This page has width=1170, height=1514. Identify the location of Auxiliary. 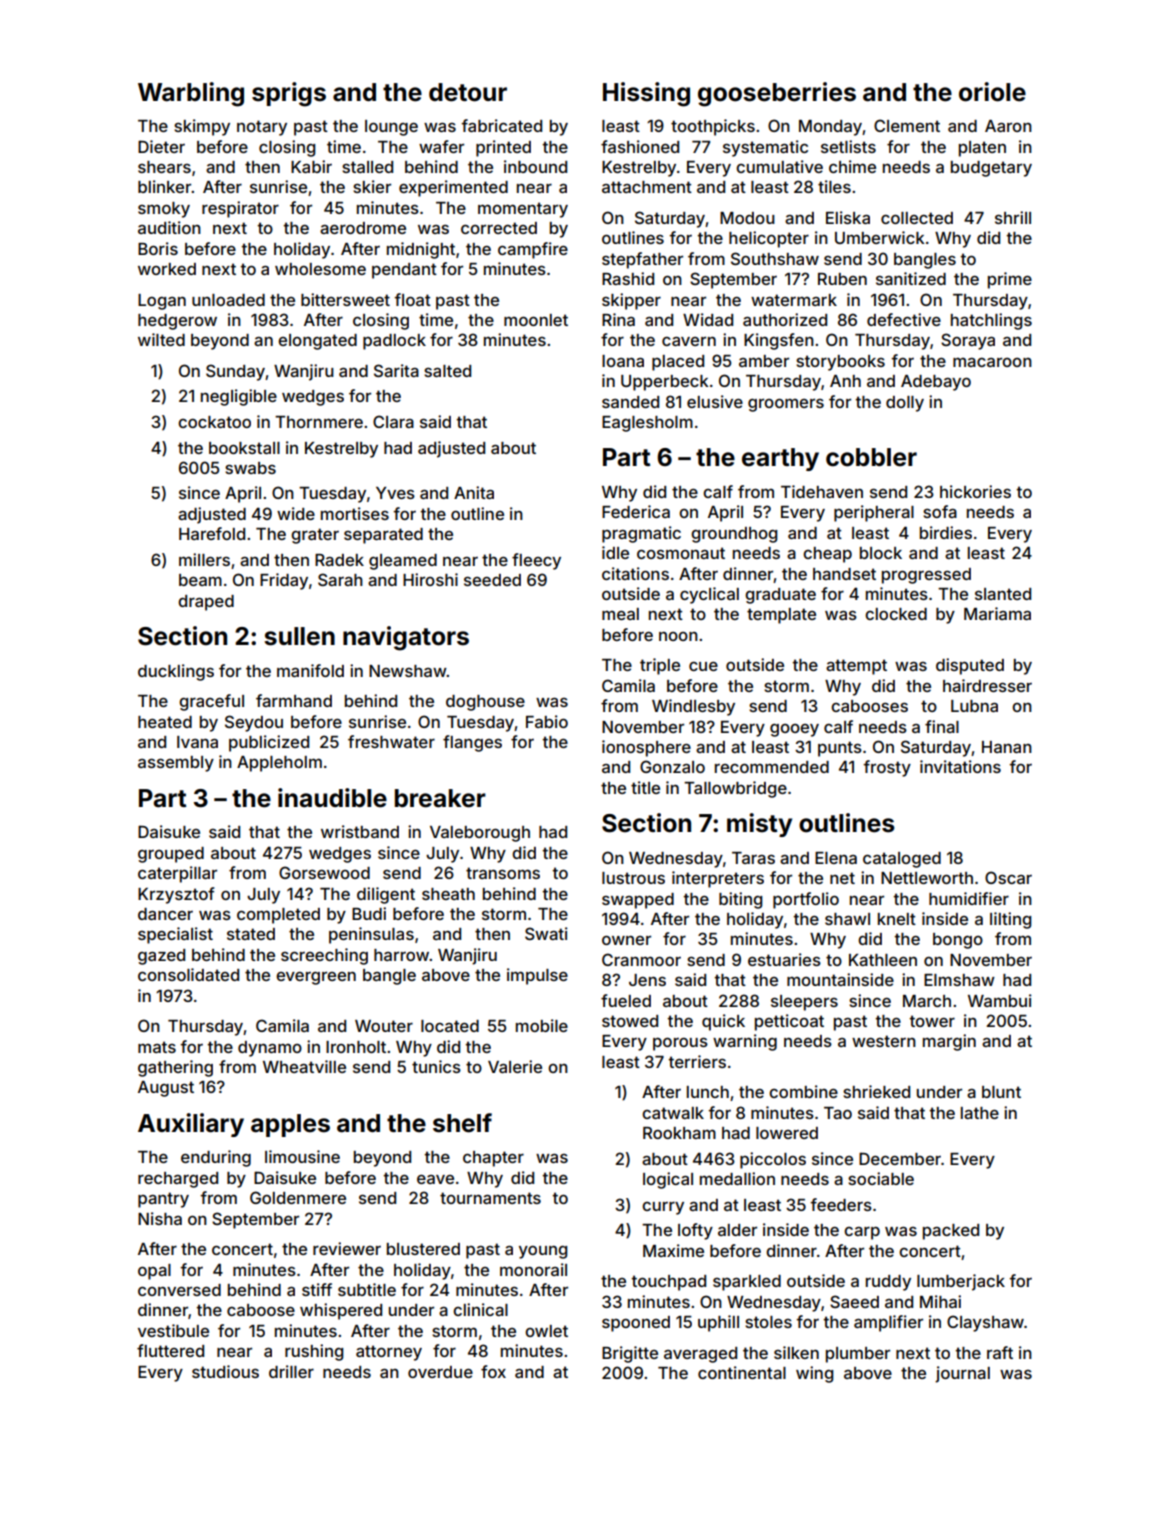
(191, 1125).
